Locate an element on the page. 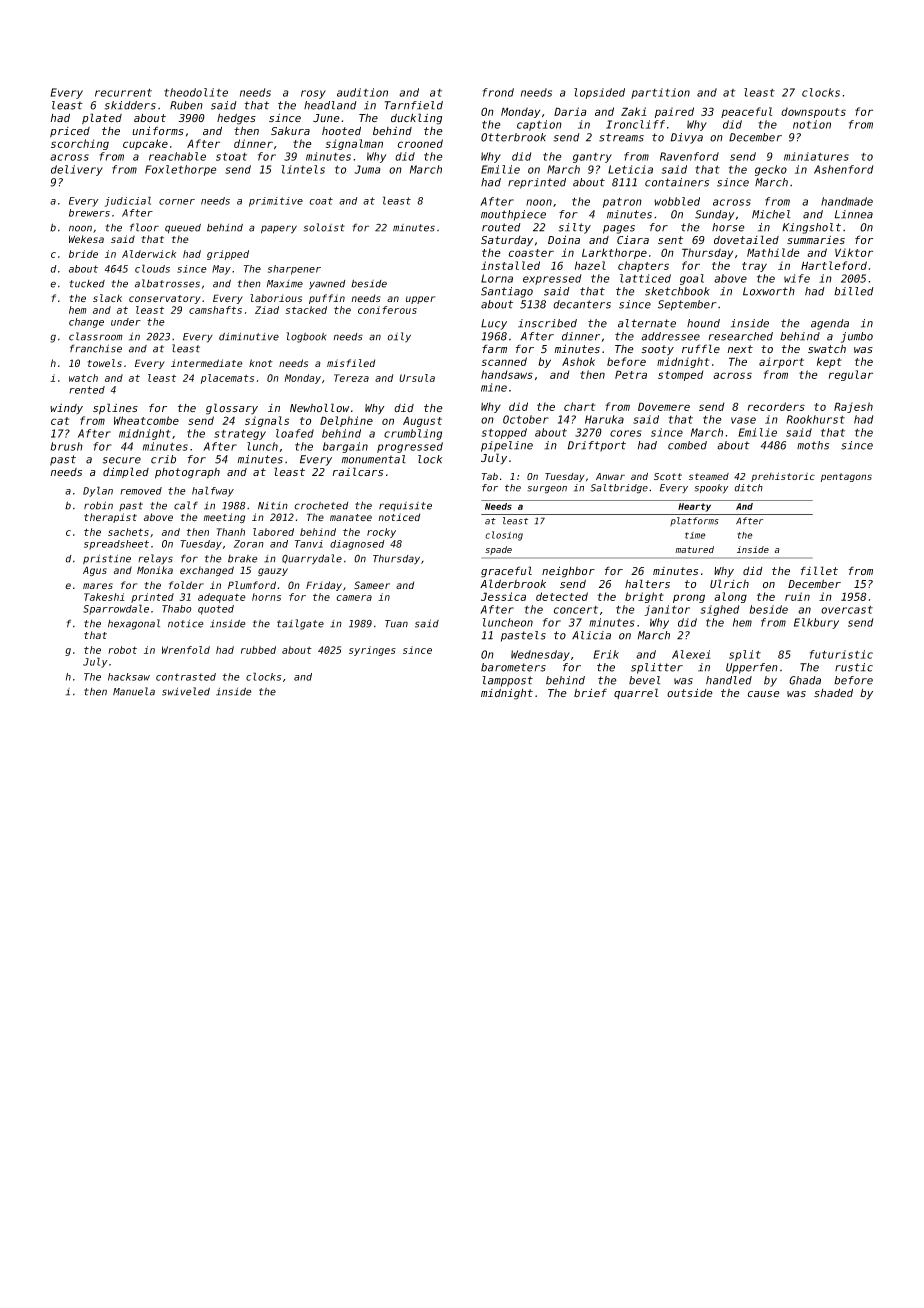 This image has height=1308, width=924. robot is located at coordinates (122, 650).
